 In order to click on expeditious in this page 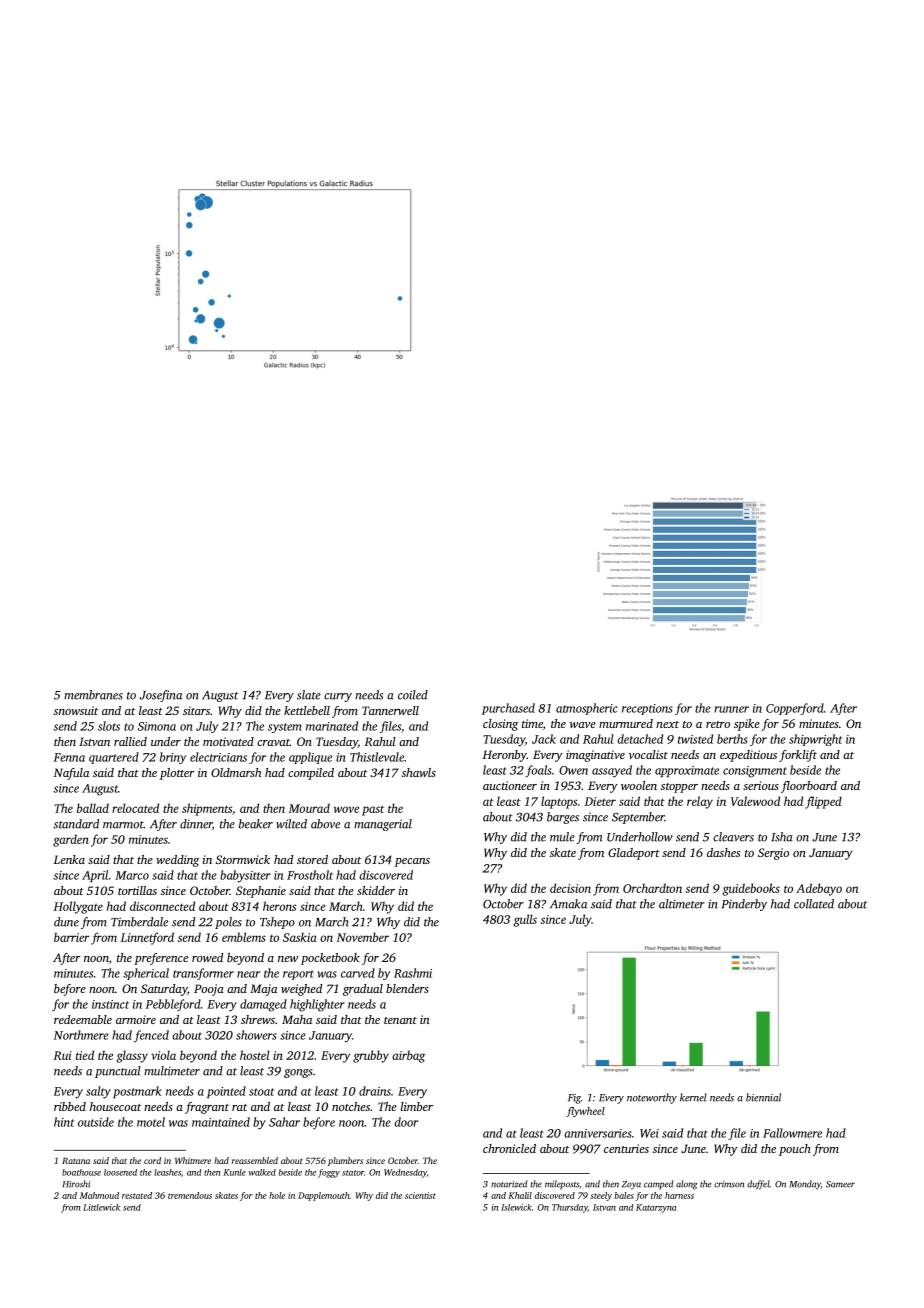, I will do `click(748, 756)`.
